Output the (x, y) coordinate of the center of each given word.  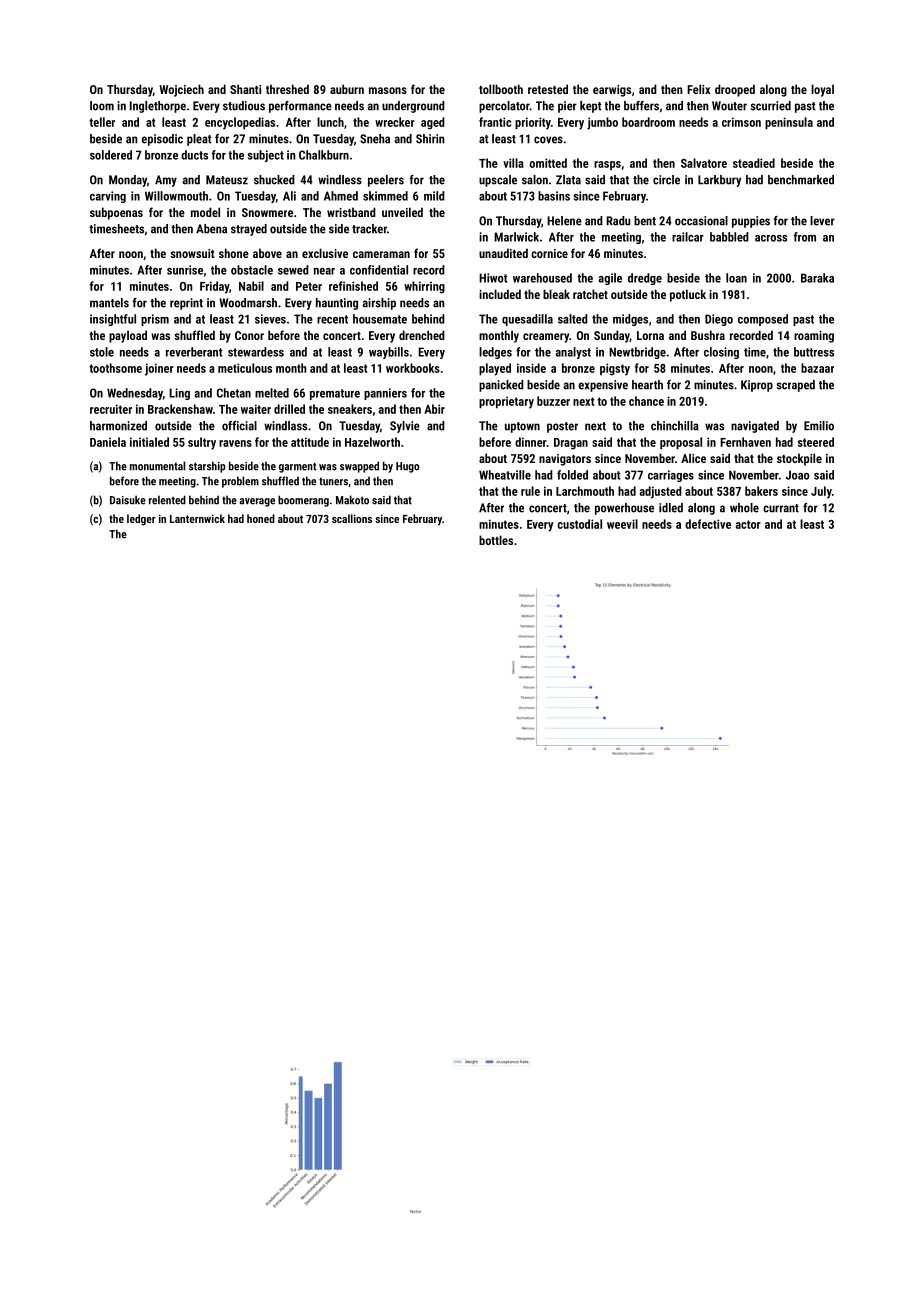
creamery (546, 338)
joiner (159, 369)
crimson (741, 122)
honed (261, 518)
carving (108, 197)
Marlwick (516, 237)
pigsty (615, 369)
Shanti (245, 89)
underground (413, 107)
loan (736, 278)
